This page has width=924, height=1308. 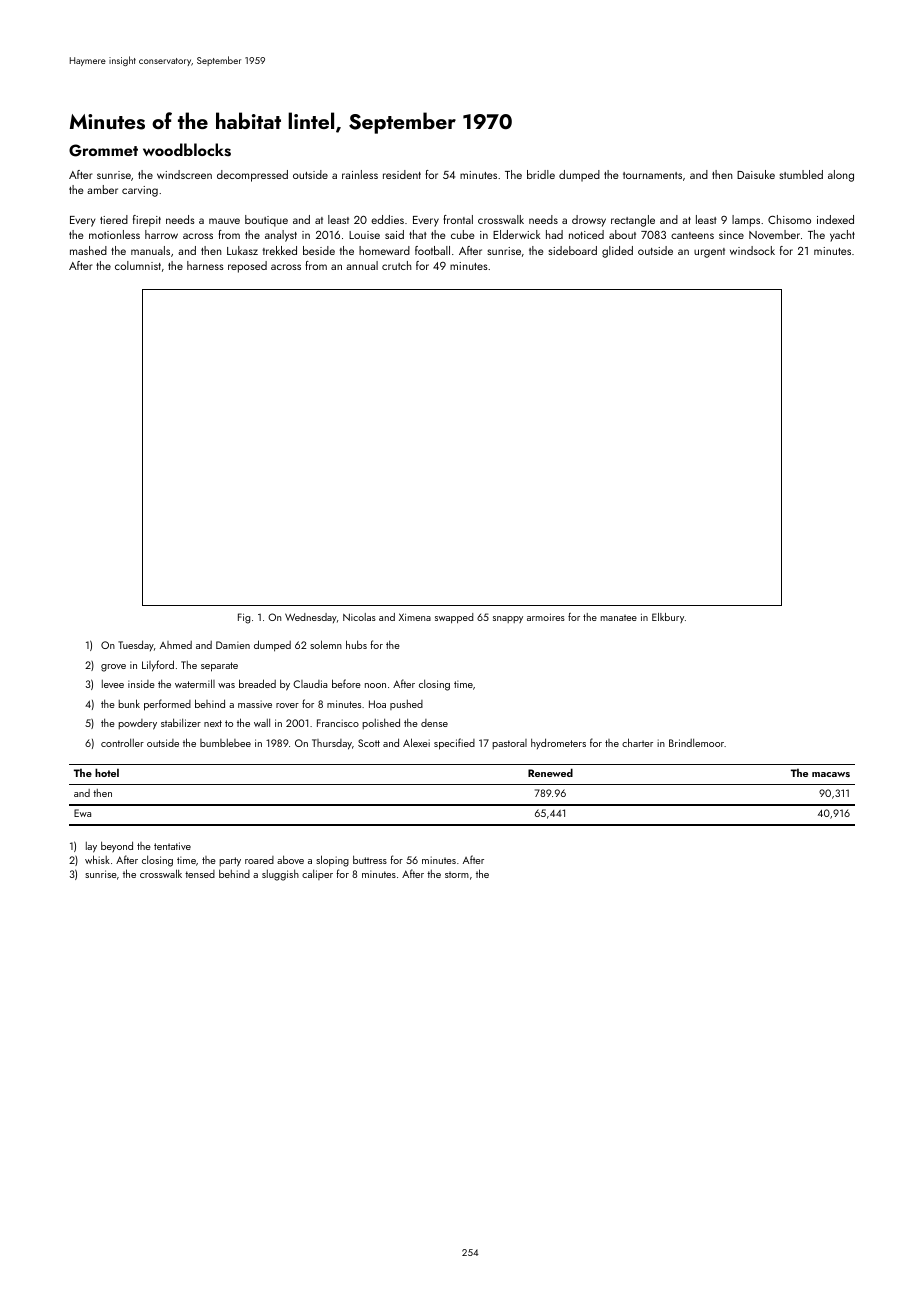 I want to click on tiered, so click(x=114, y=219).
